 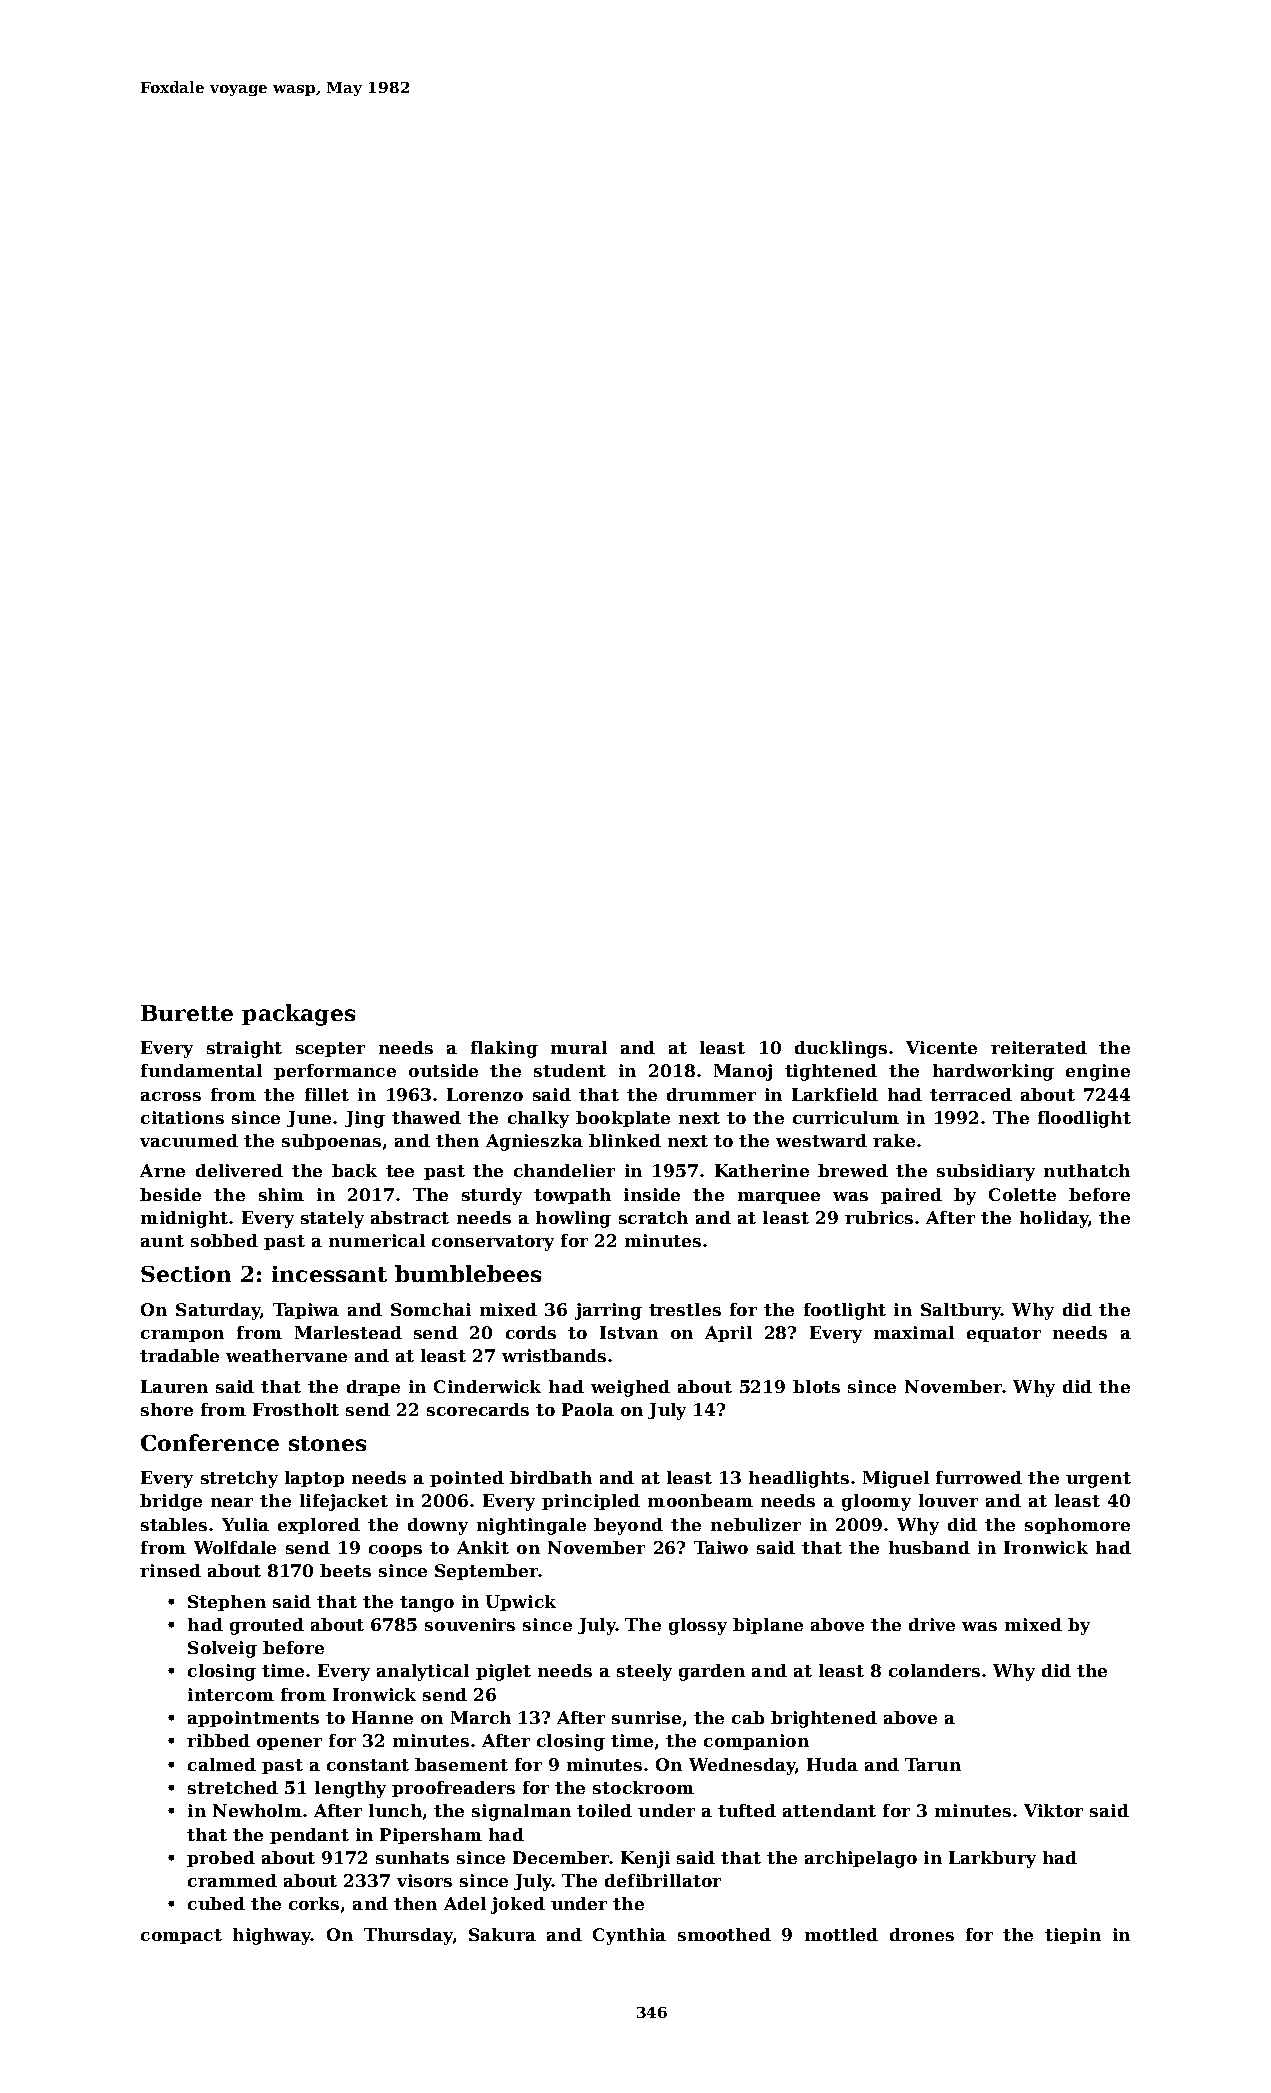 I want to click on tufted, so click(x=747, y=1810).
